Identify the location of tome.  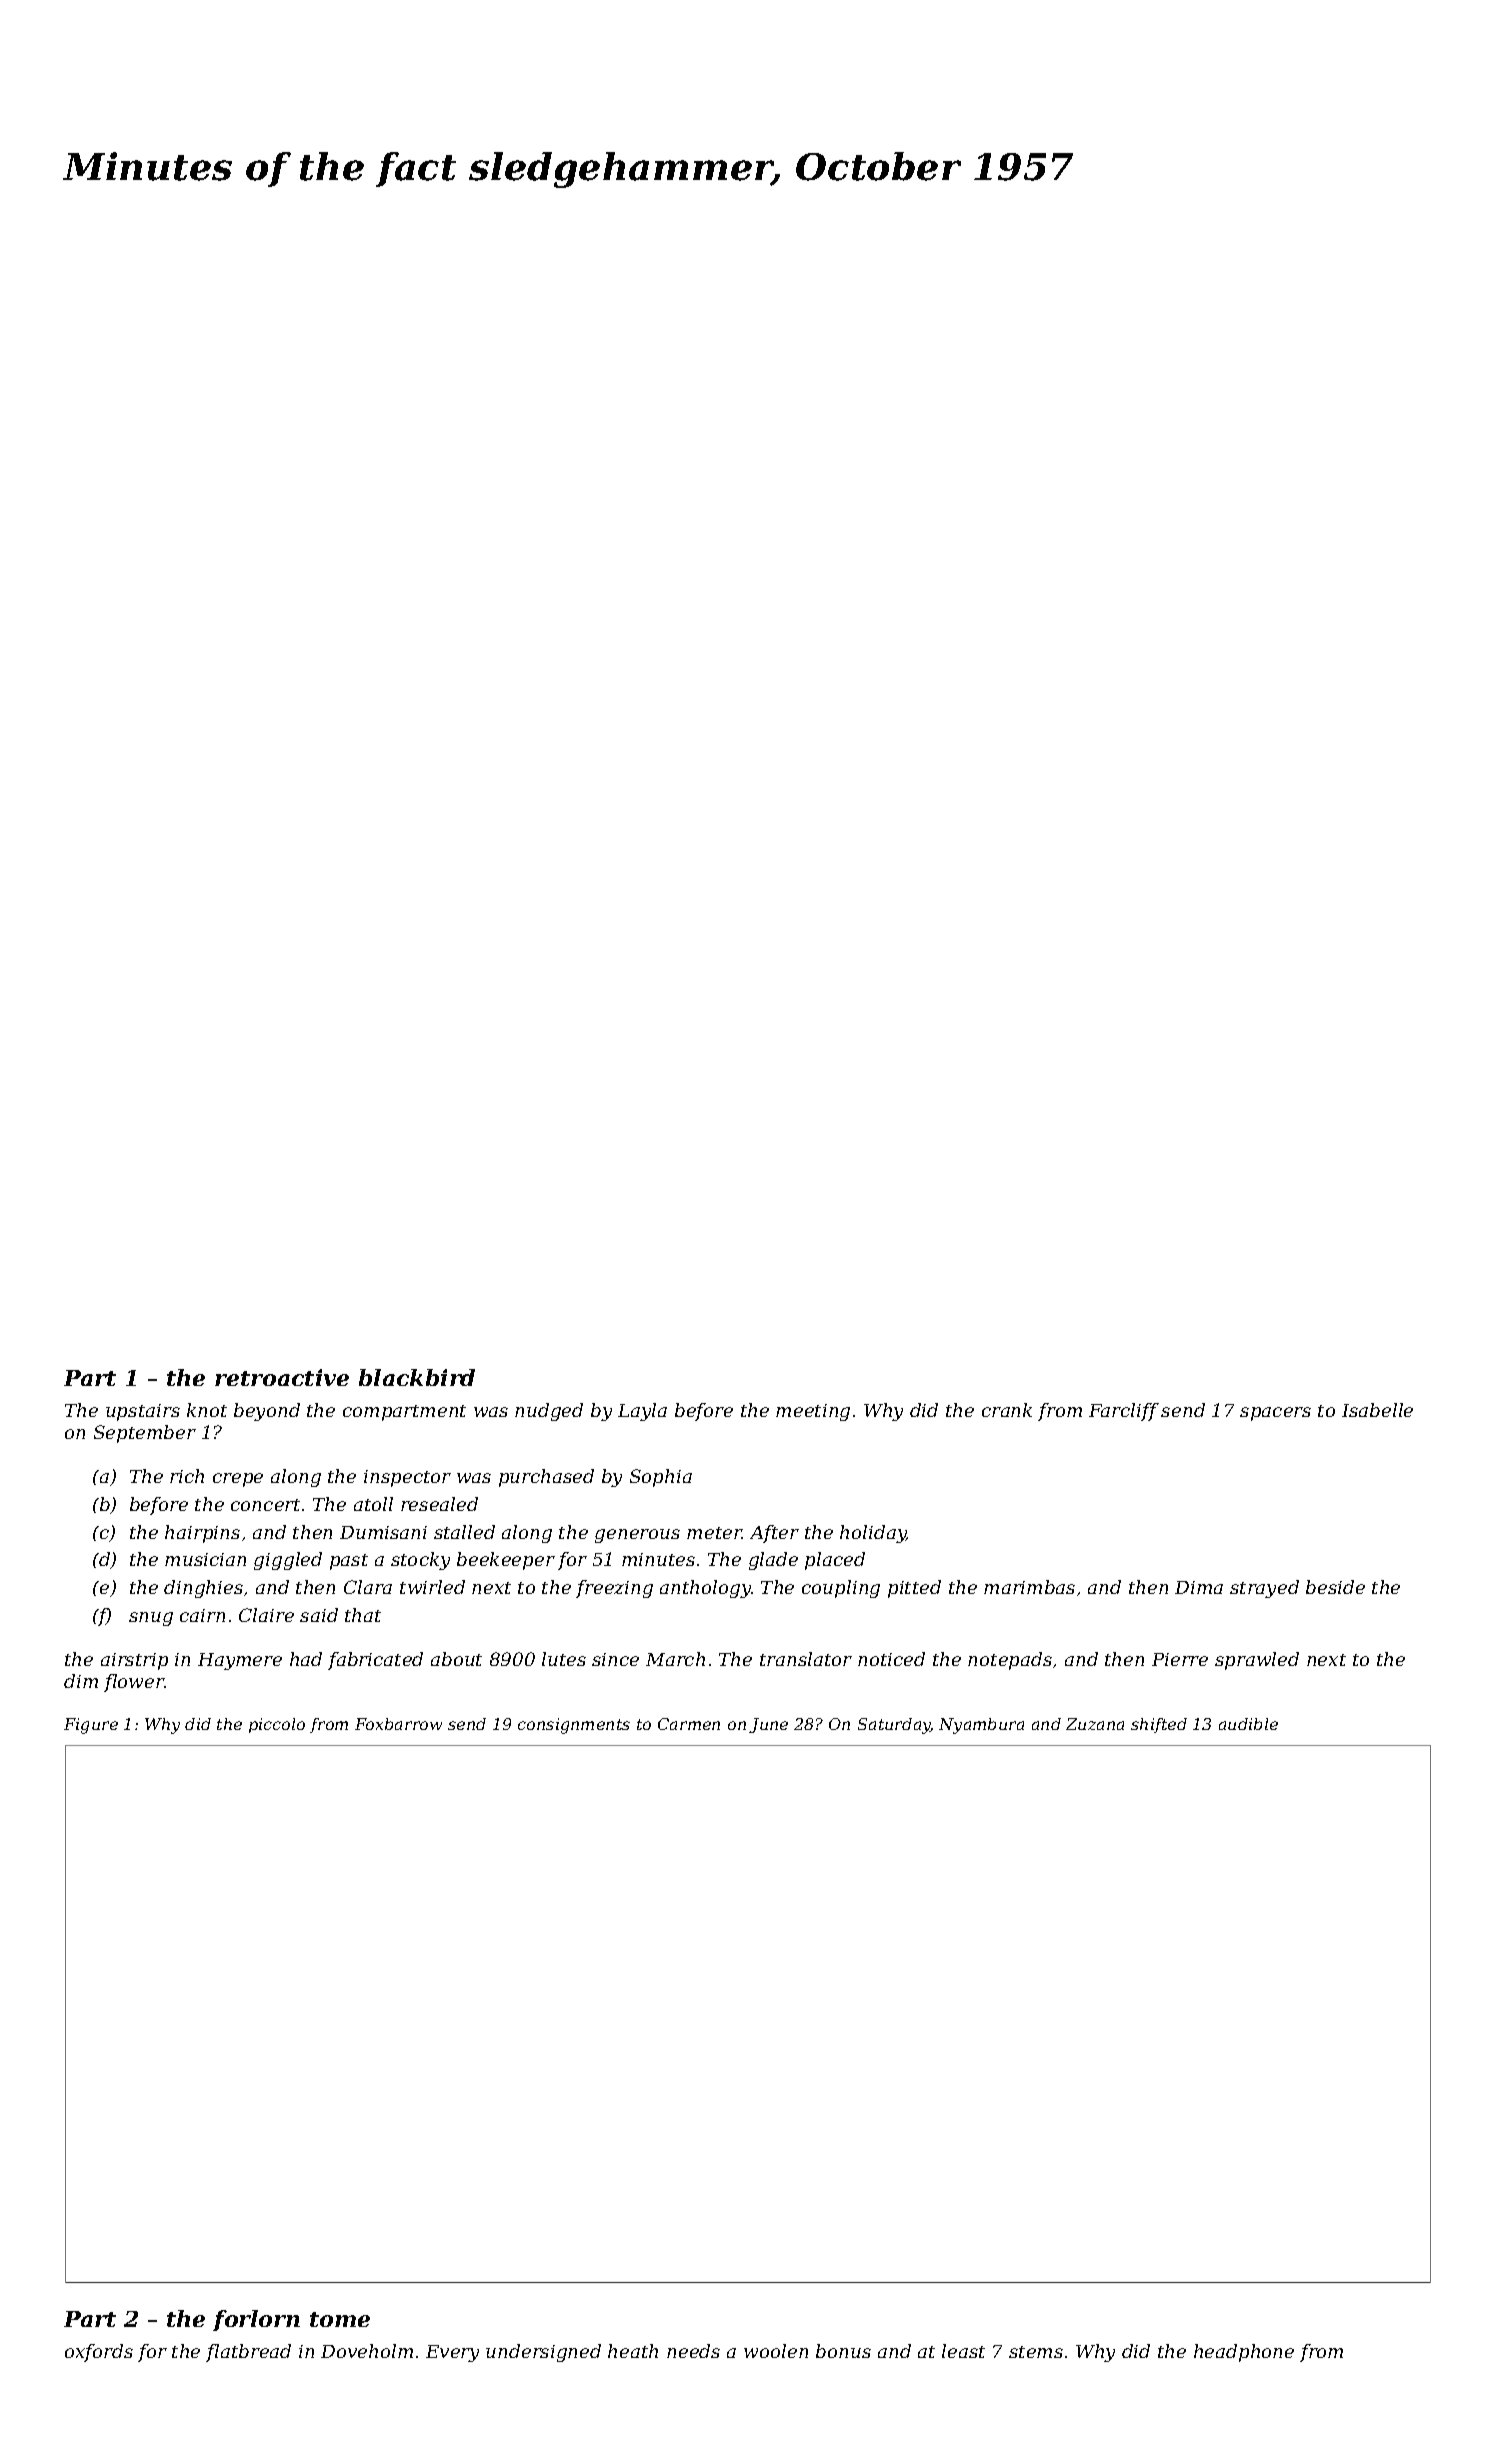
(340, 2319).
